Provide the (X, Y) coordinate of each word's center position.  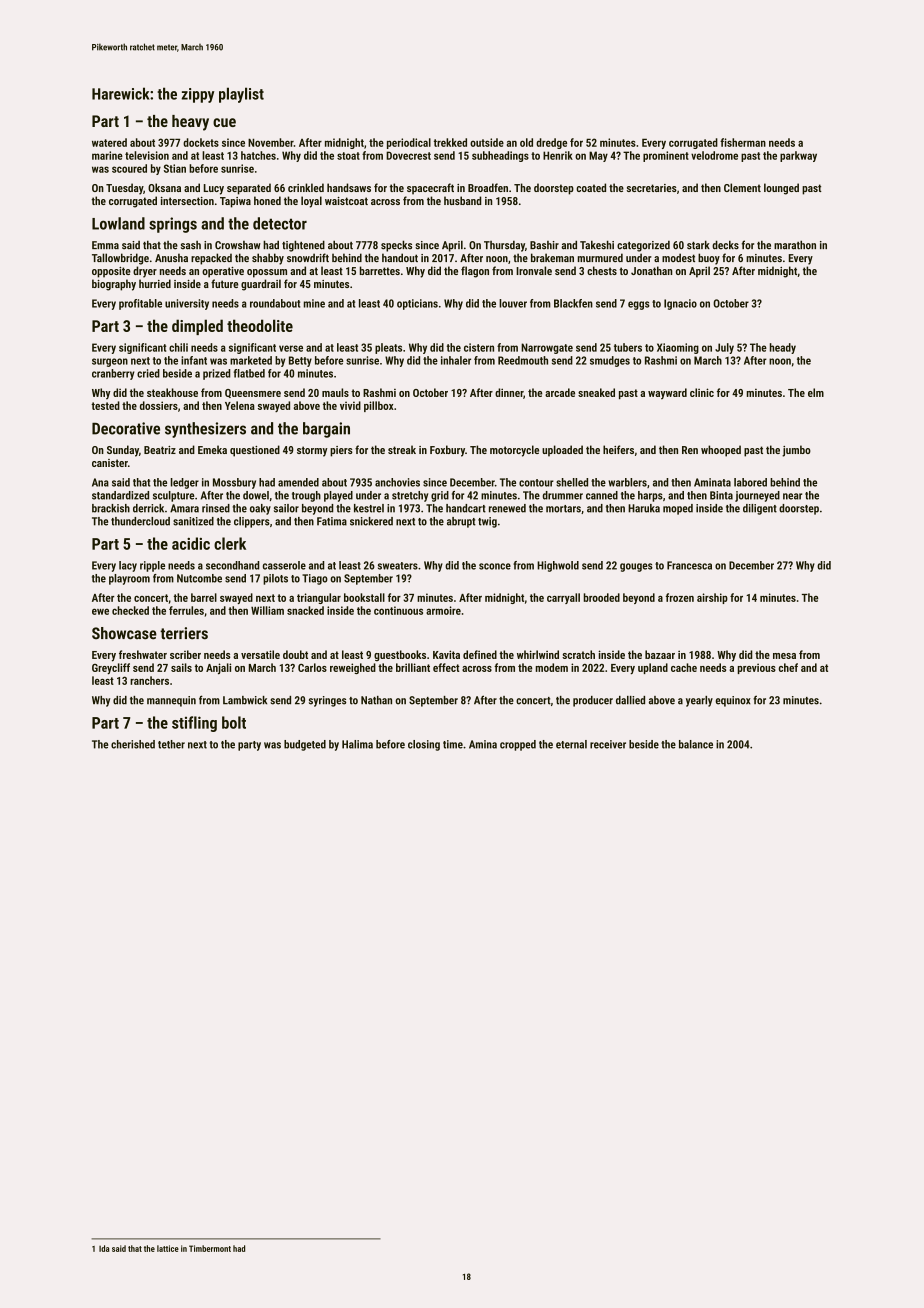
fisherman (743, 142)
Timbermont (210, 1248)
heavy (190, 123)
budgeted (305, 745)
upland (653, 668)
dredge (551, 143)
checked (130, 610)
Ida (104, 1248)
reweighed (353, 668)
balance (696, 744)
